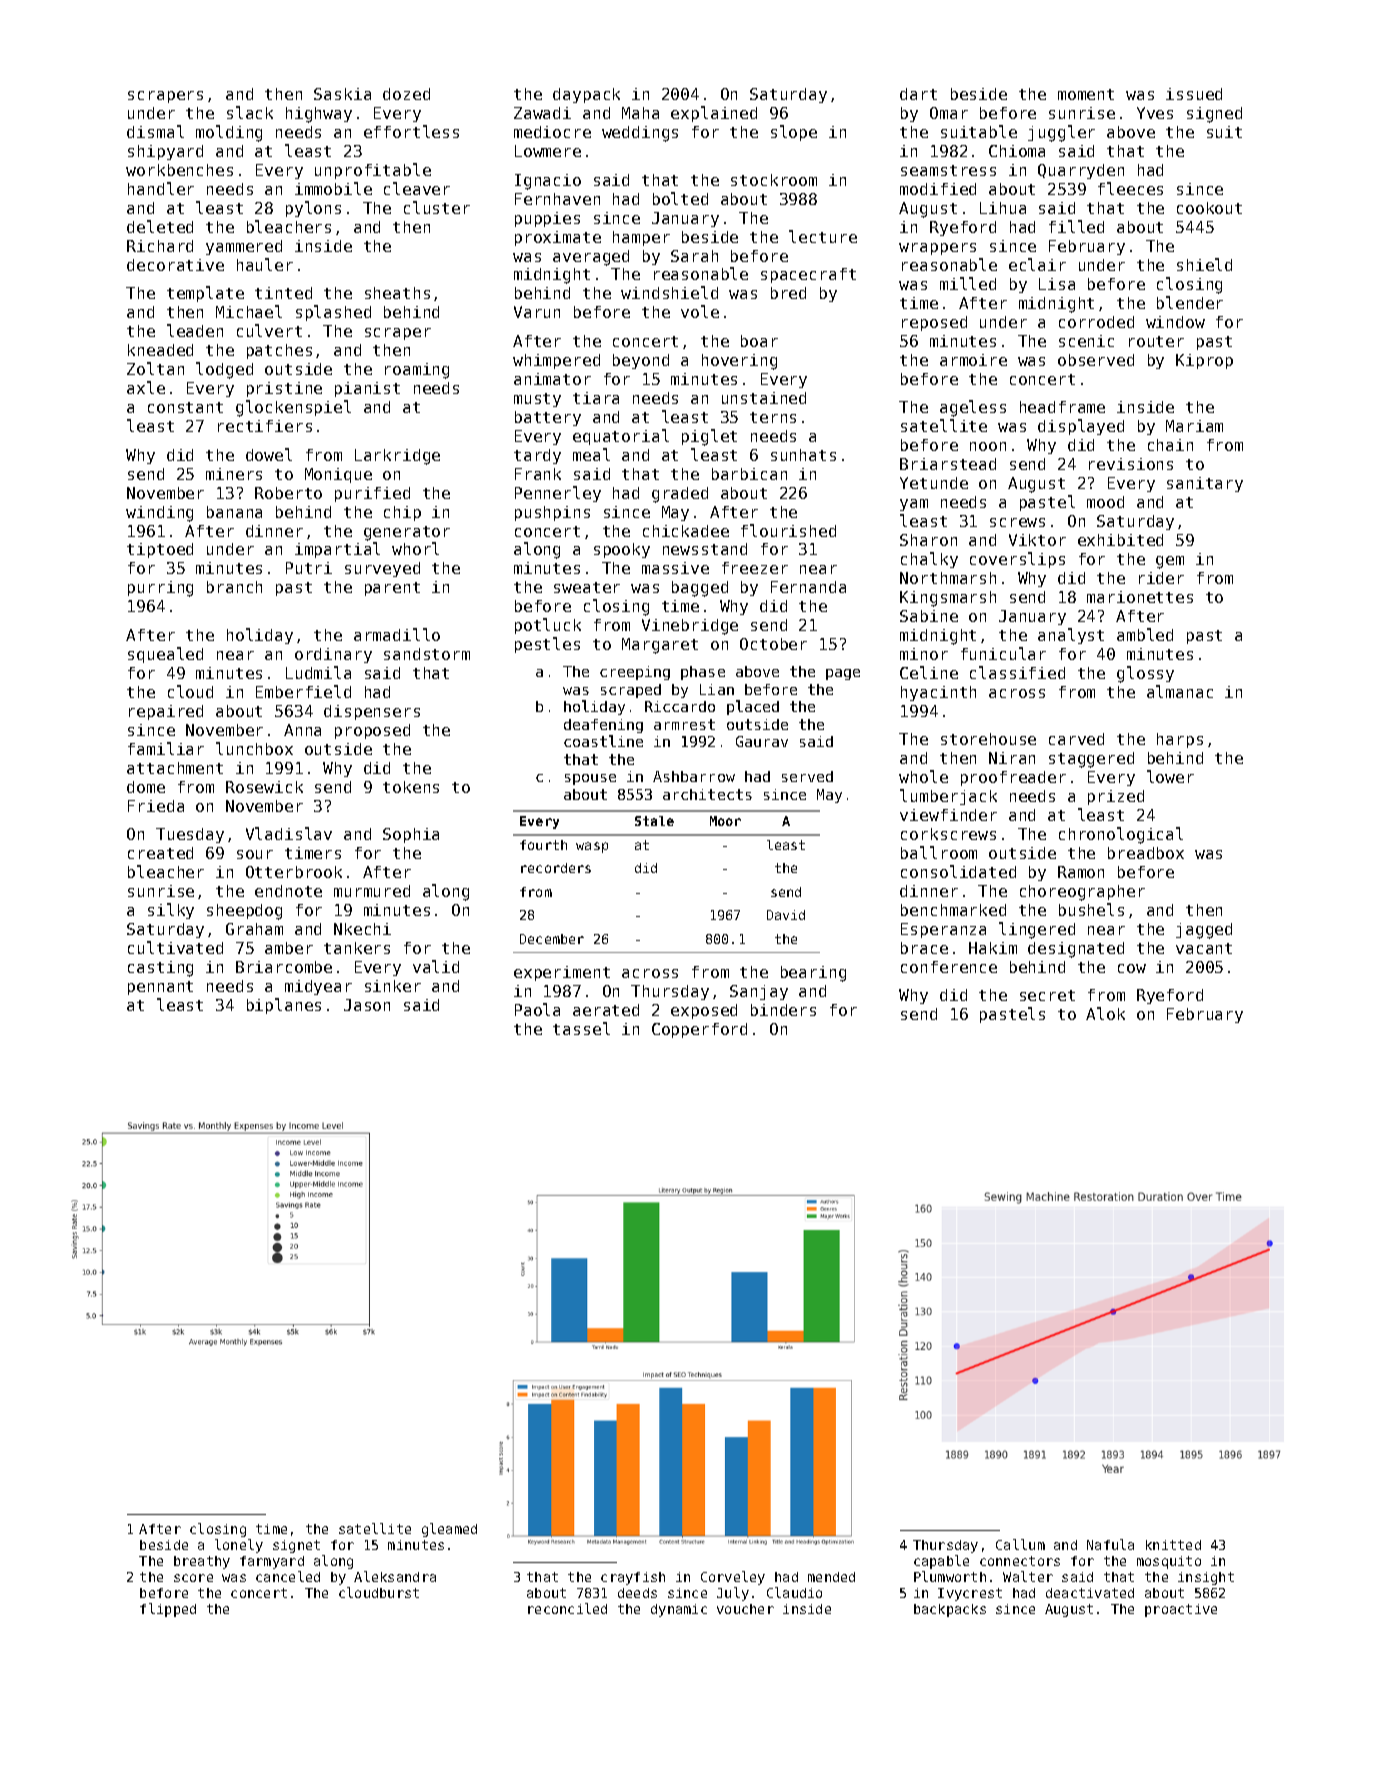 This screenshot has height=1786, width=1380. I want to click on dismal, so click(155, 131).
